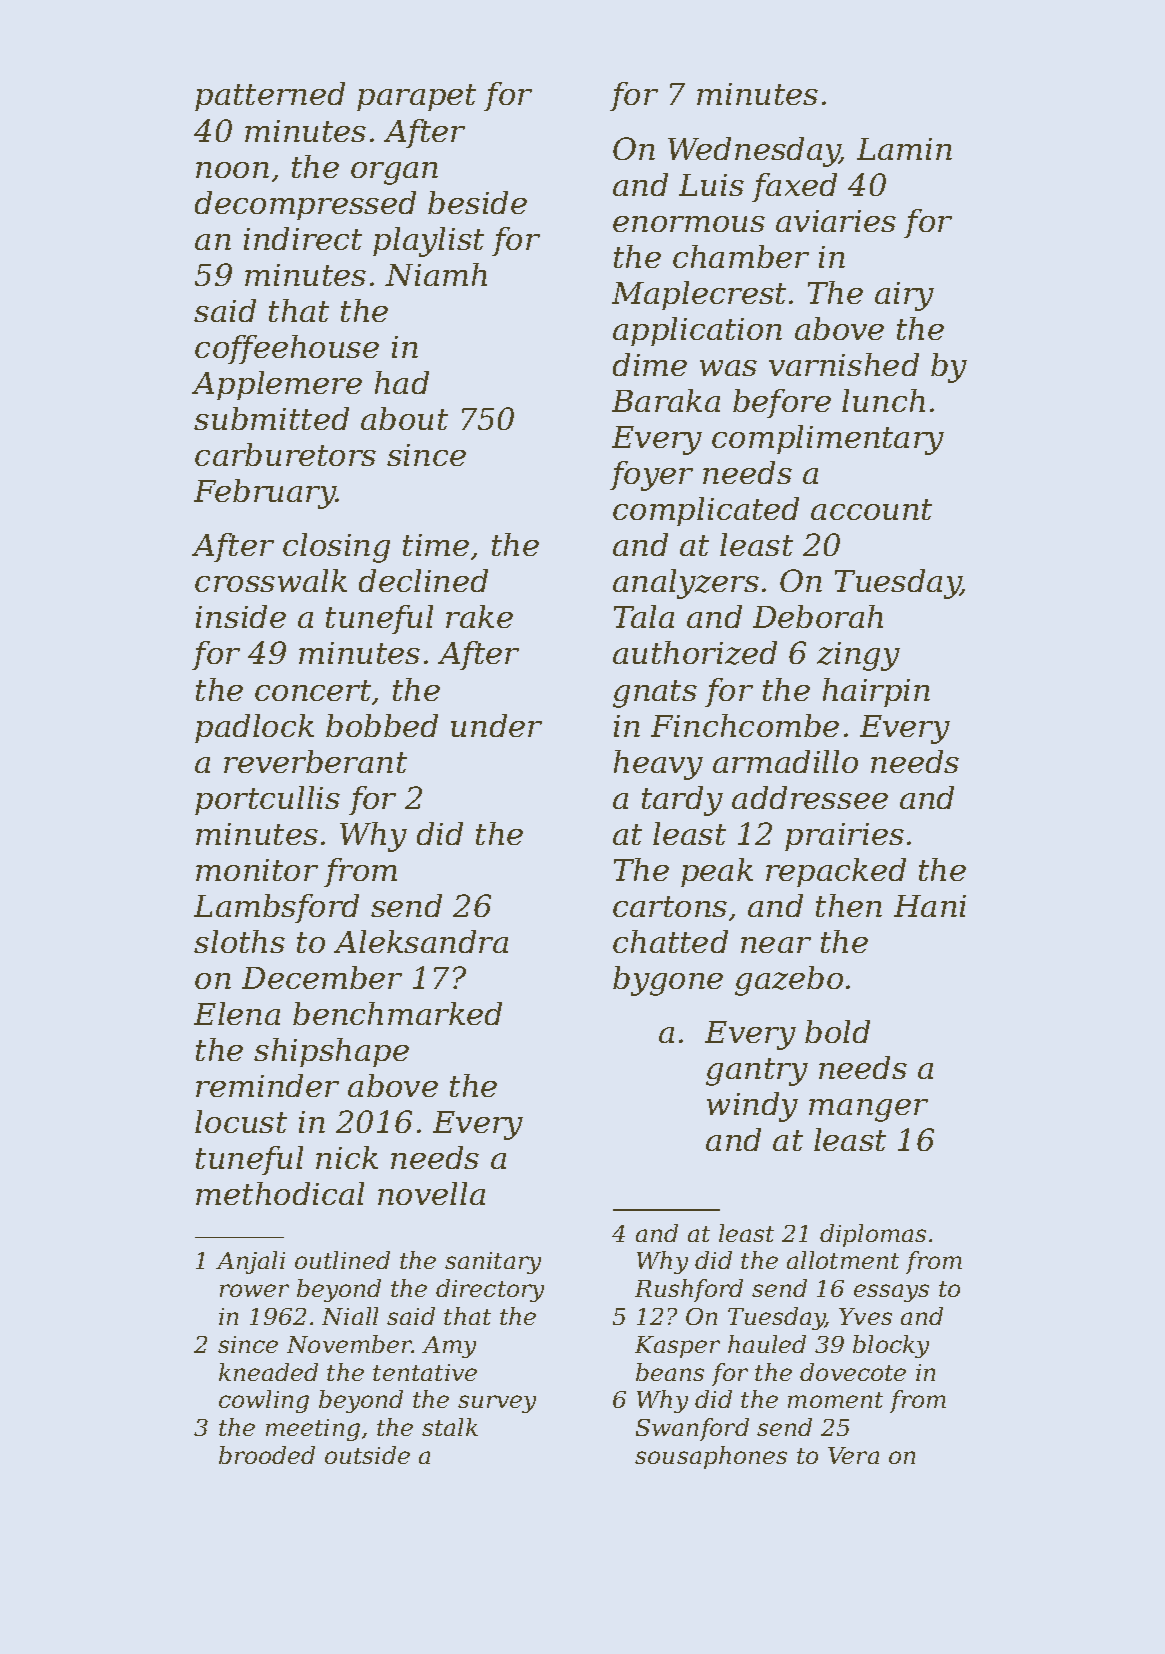 Image resolution: width=1165 pixels, height=1654 pixels. Describe the element at coordinates (232, 170) in the document. I see `noon` at that location.
